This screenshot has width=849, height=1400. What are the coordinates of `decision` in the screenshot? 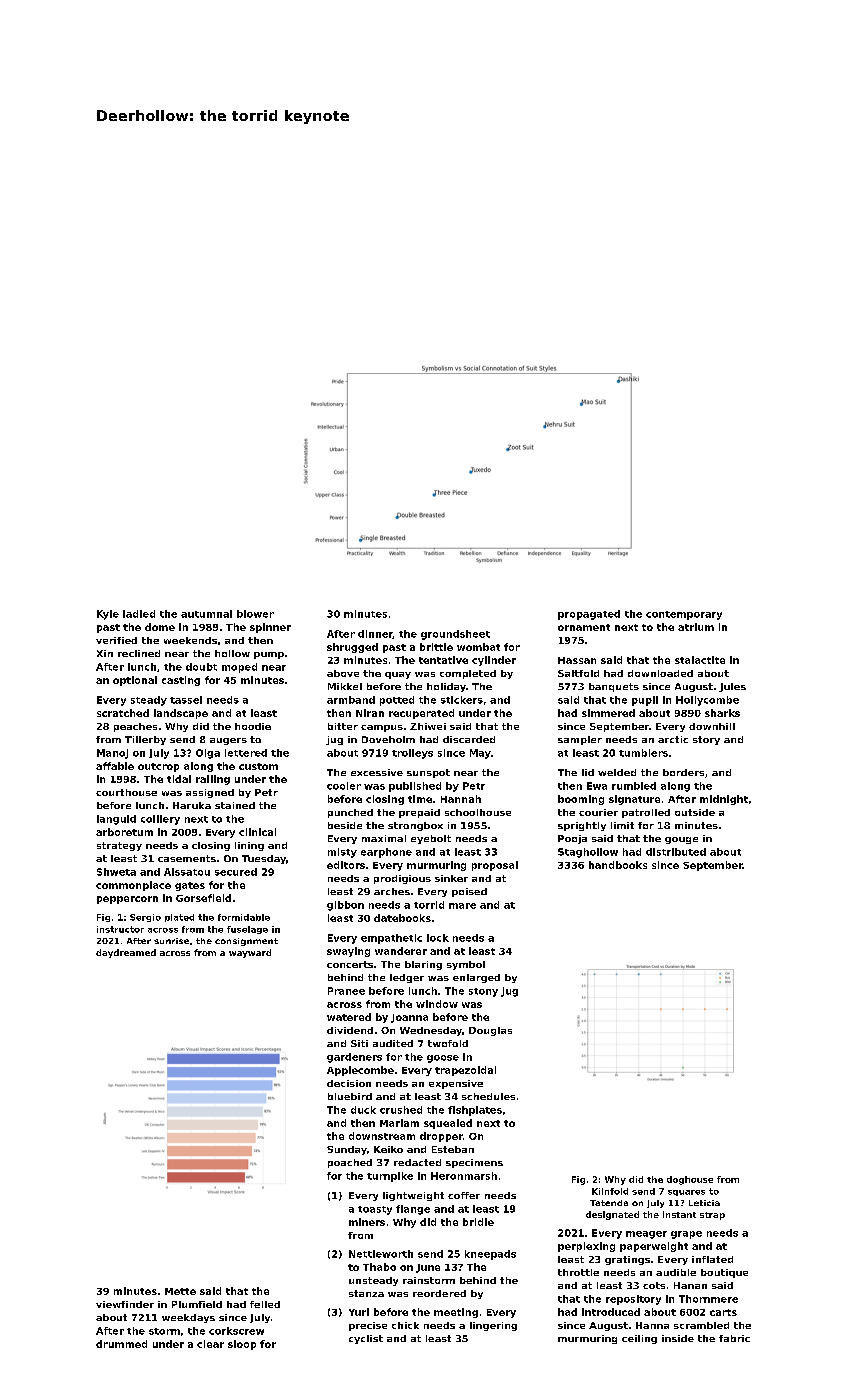 It's located at (349, 1083).
